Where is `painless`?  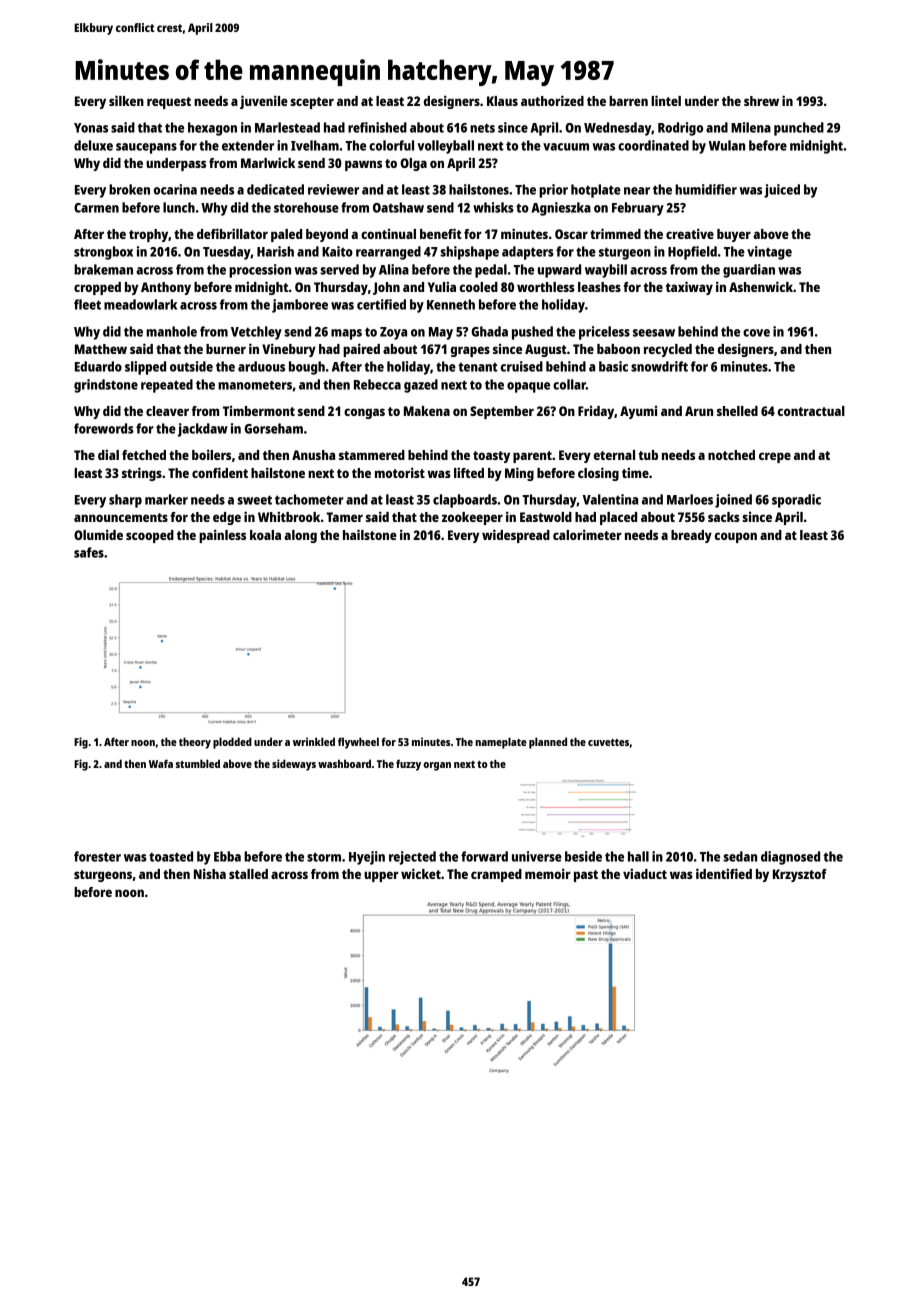 painless is located at coordinates (222, 536).
